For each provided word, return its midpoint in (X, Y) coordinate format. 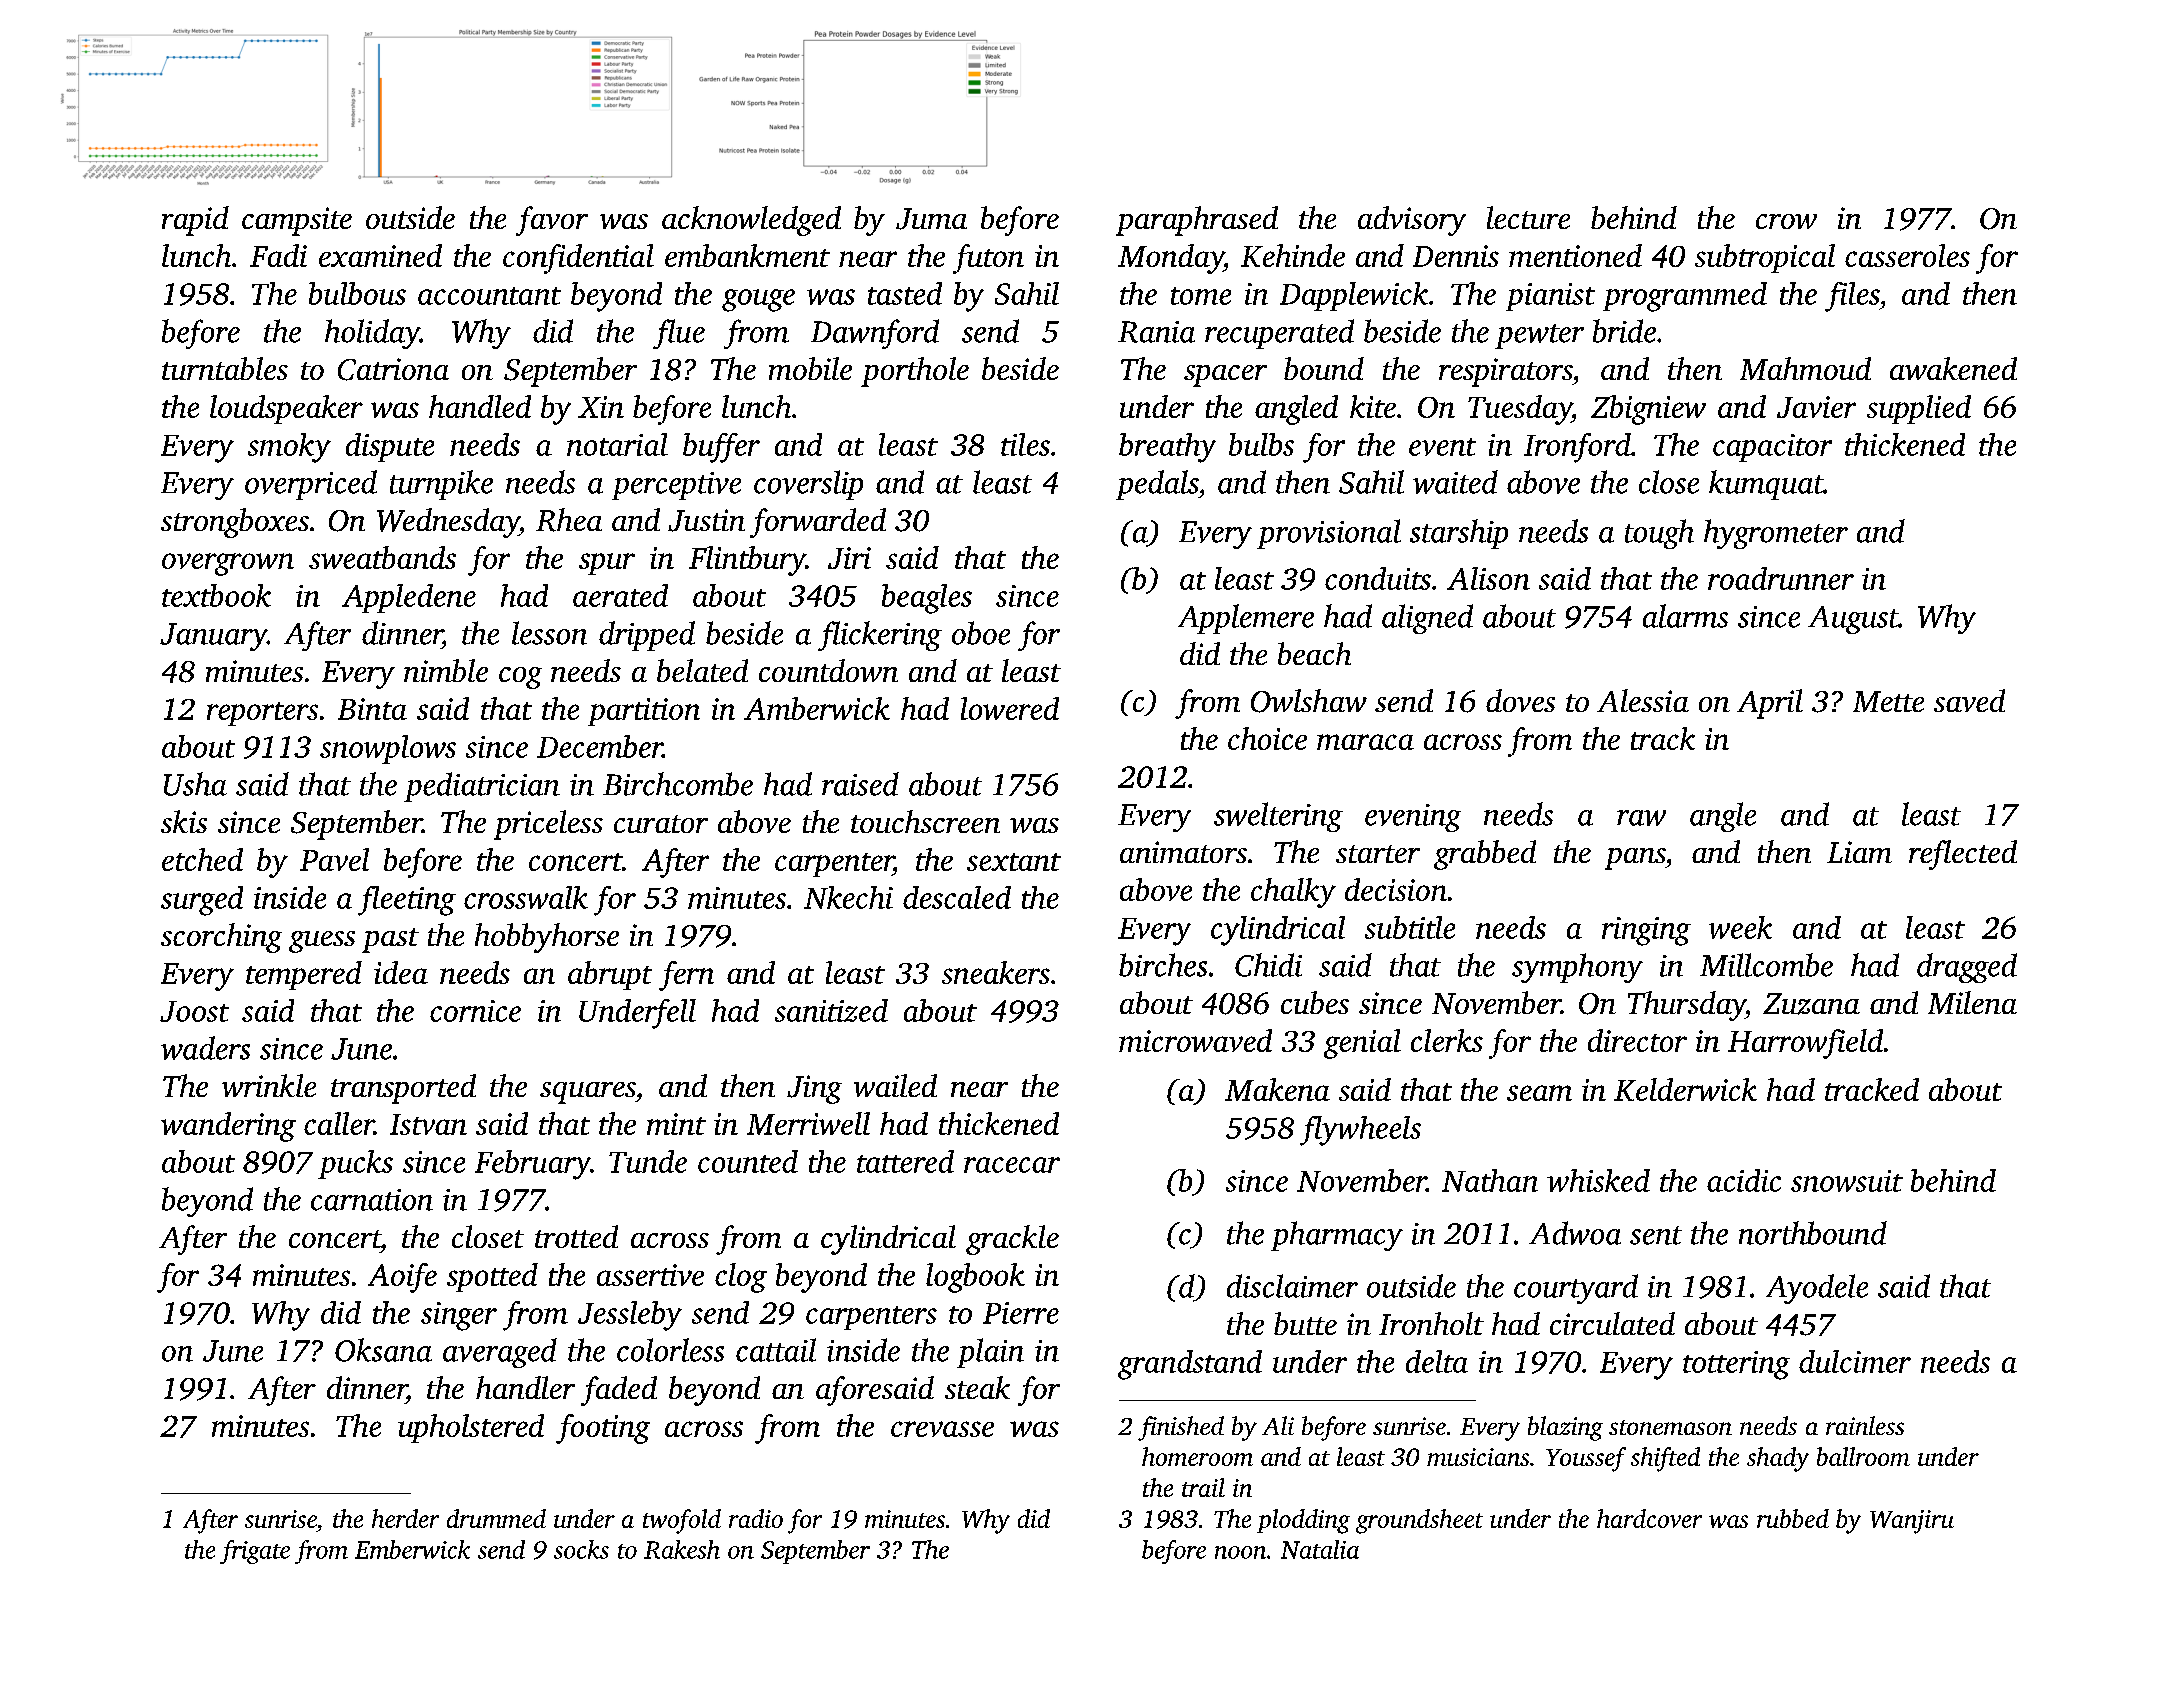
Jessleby (630, 1316)
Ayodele (1817, 1289)
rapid (195, 221)
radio (756, 1518)
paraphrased (1197, 221)
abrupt (610, 975)
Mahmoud (1805, 368)
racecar (1012, 1165)
